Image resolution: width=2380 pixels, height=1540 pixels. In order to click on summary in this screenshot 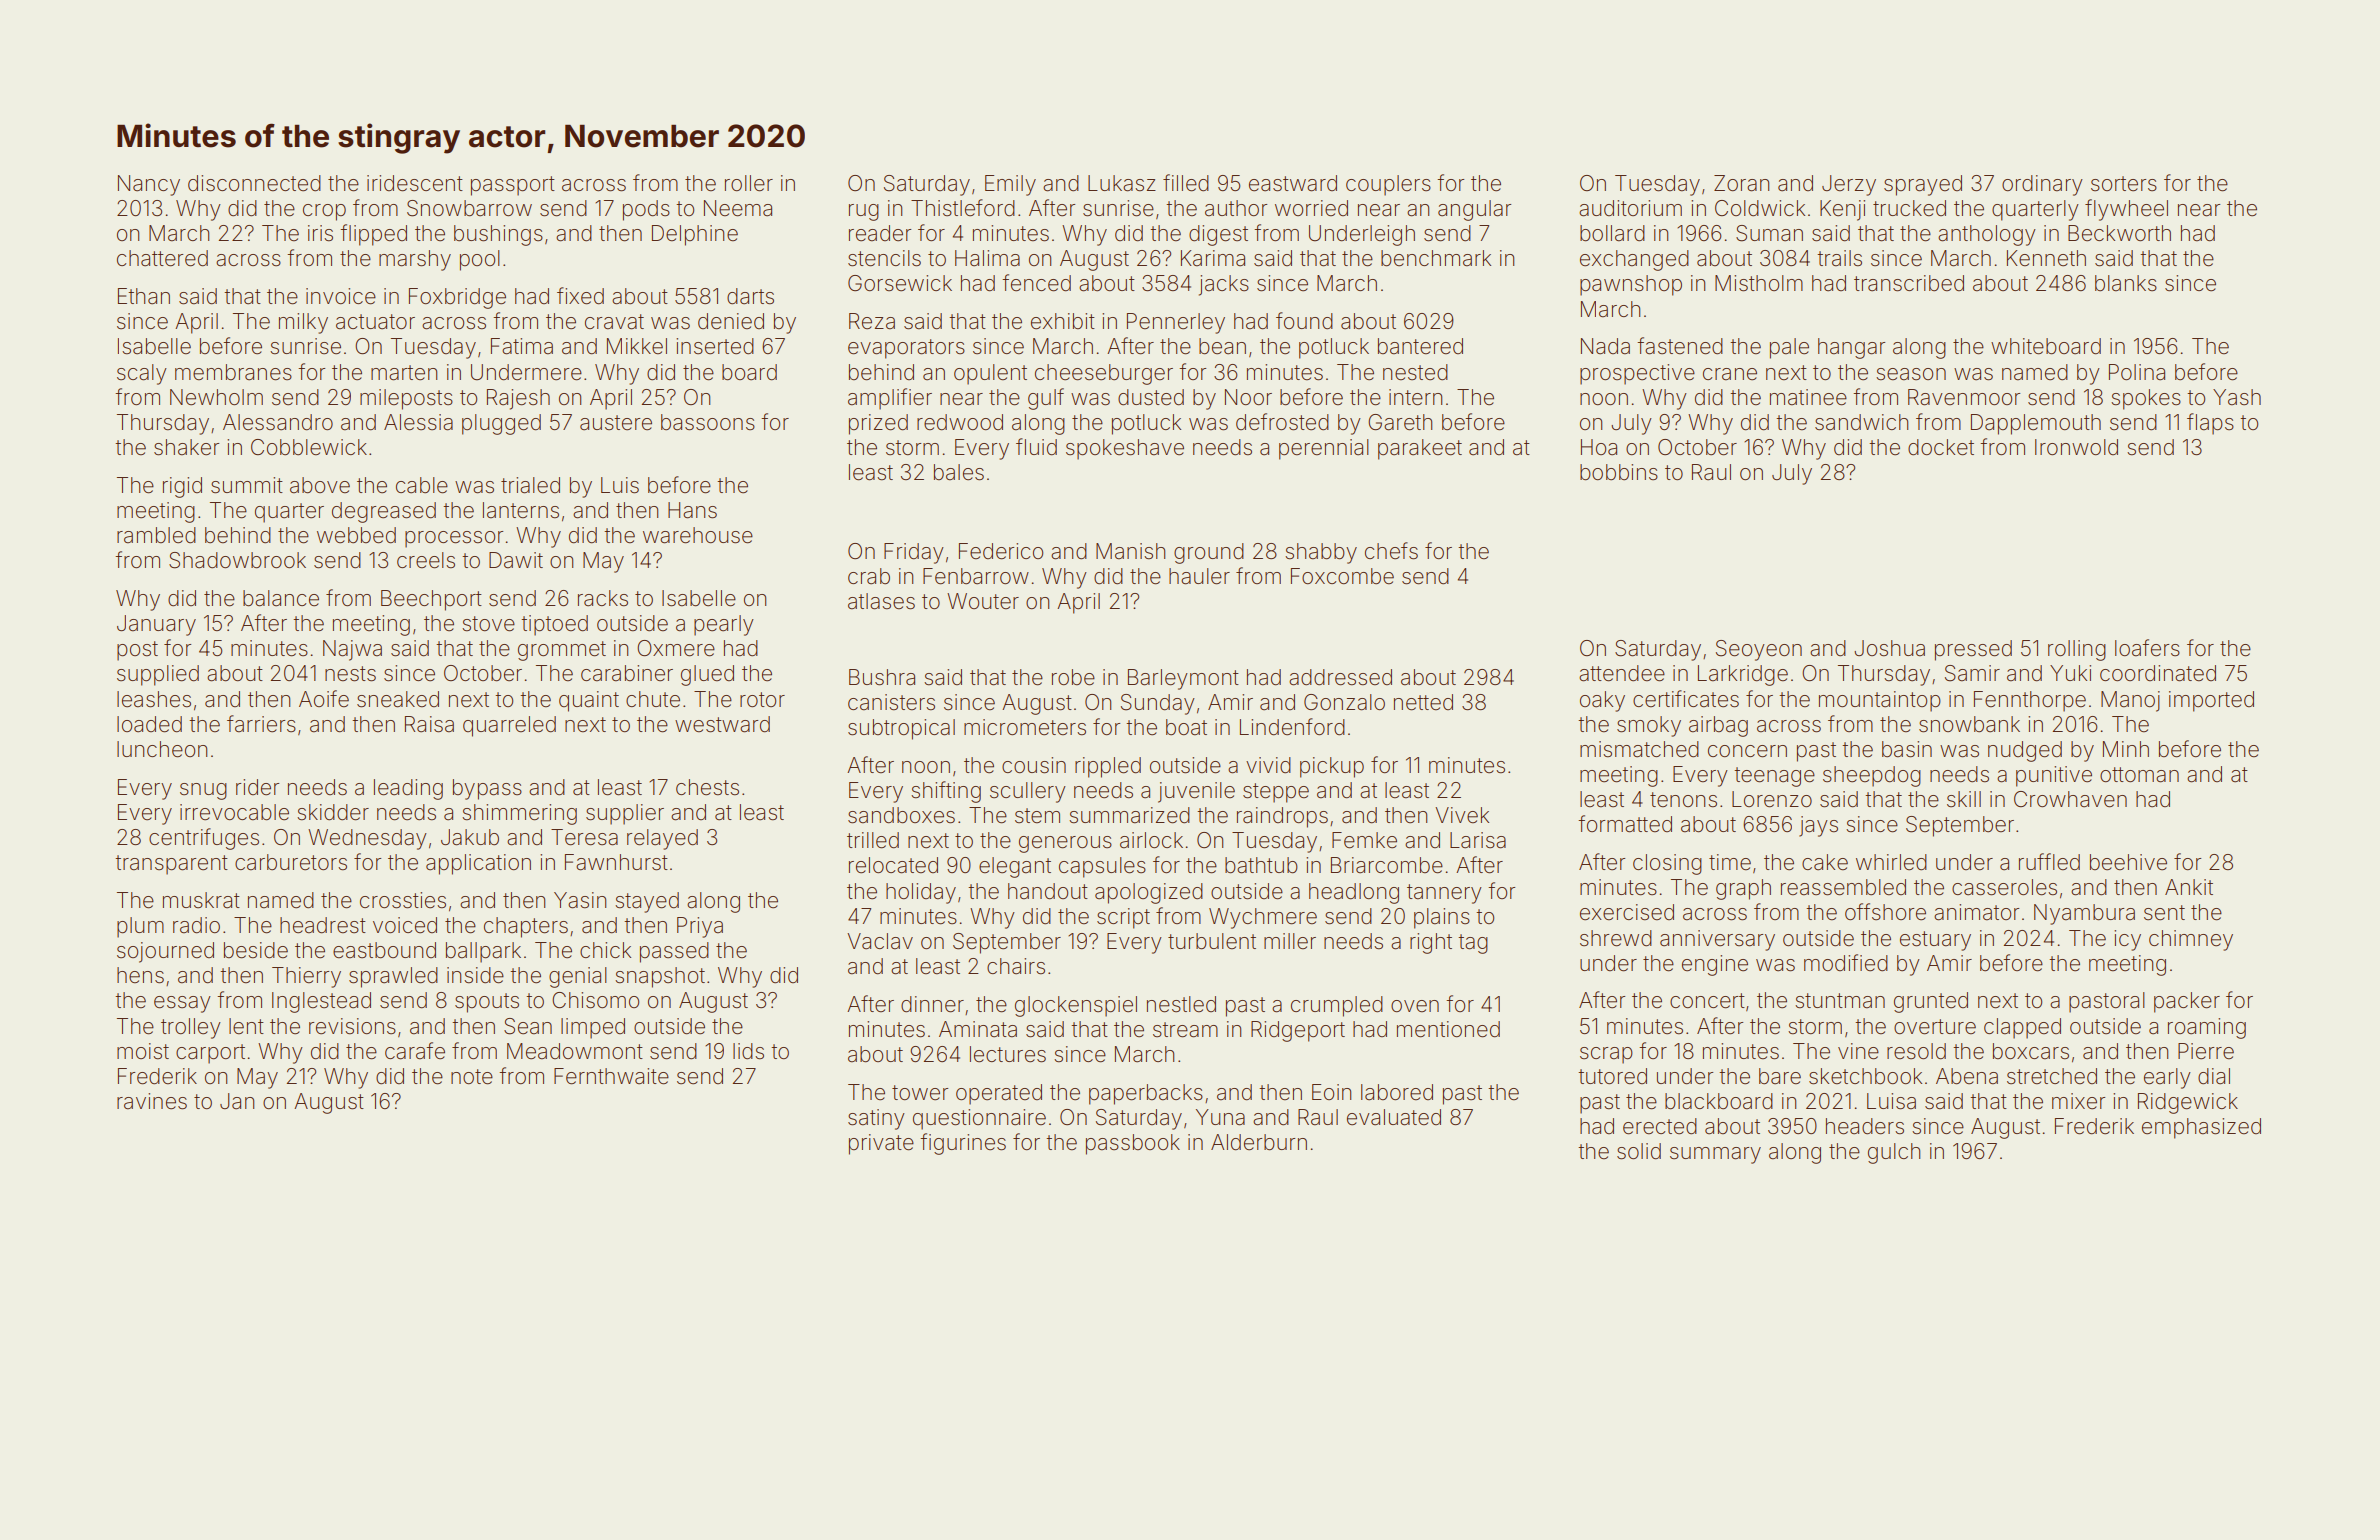, I will do `click(1715, 1155)`.
